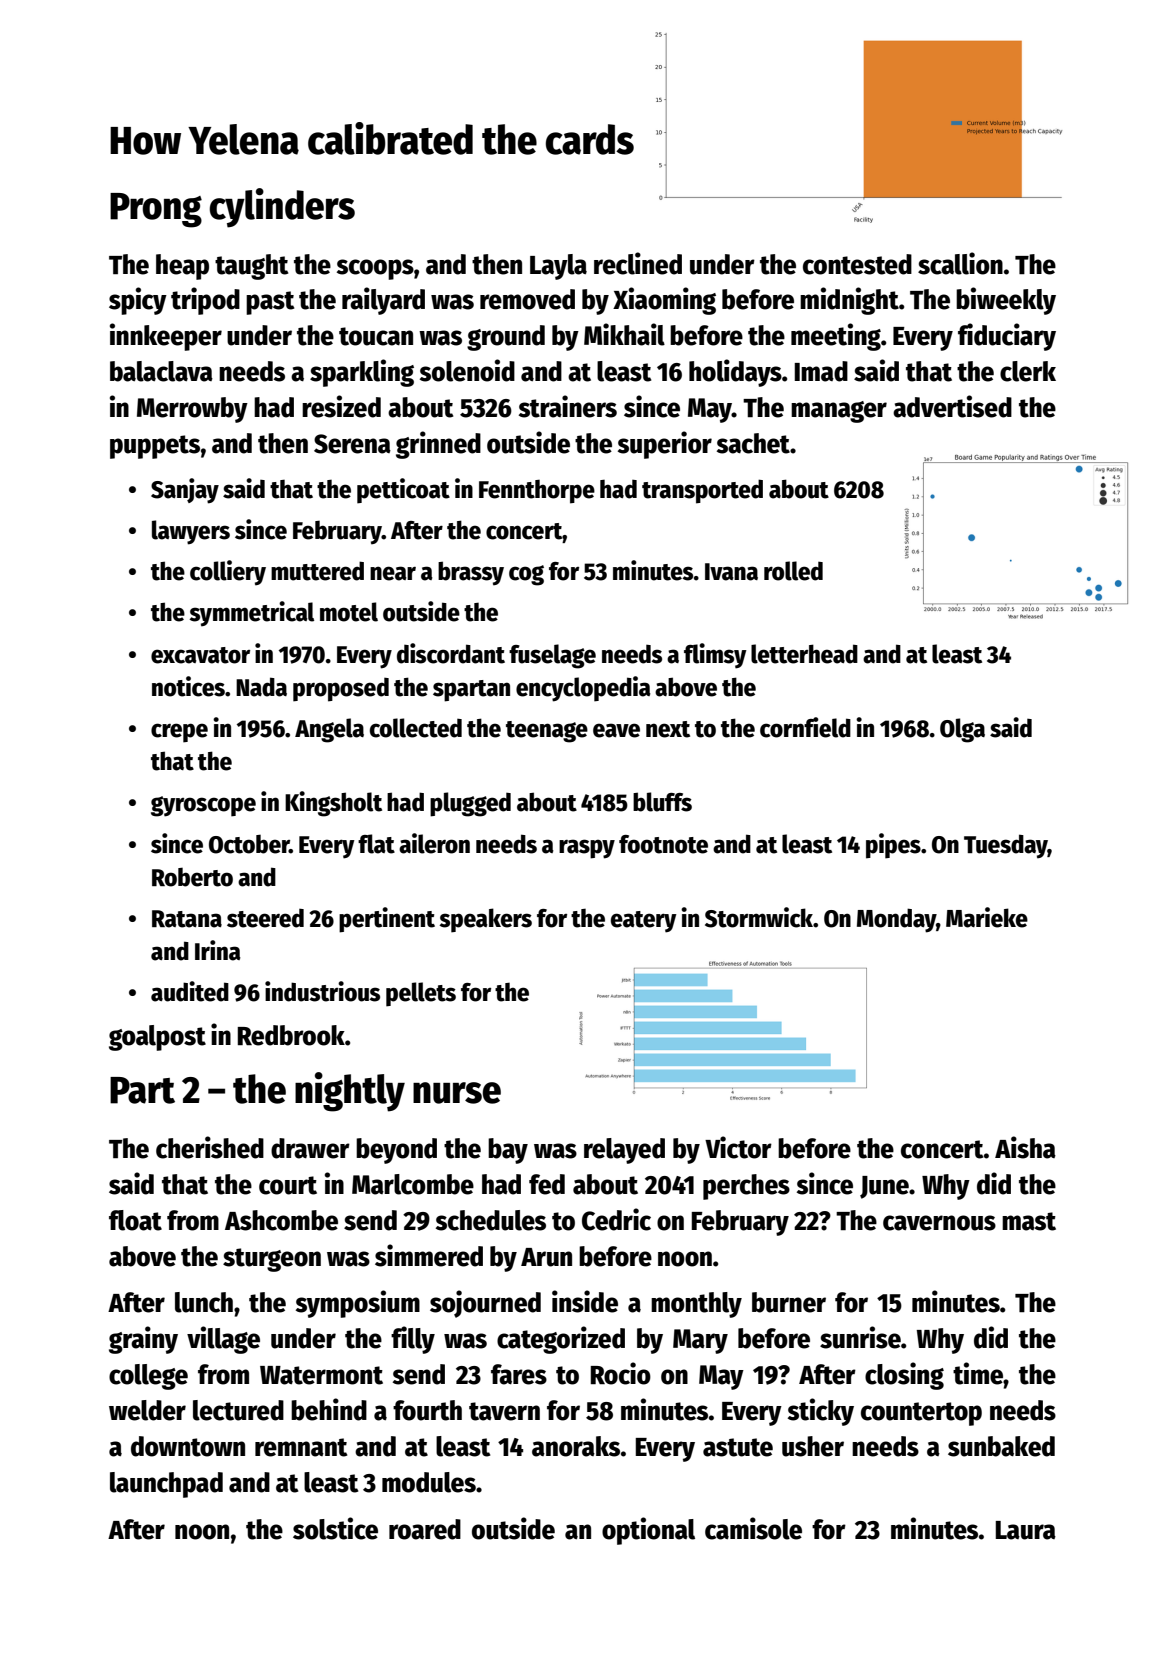  I want to click on Marieke, so click(987, 917).
